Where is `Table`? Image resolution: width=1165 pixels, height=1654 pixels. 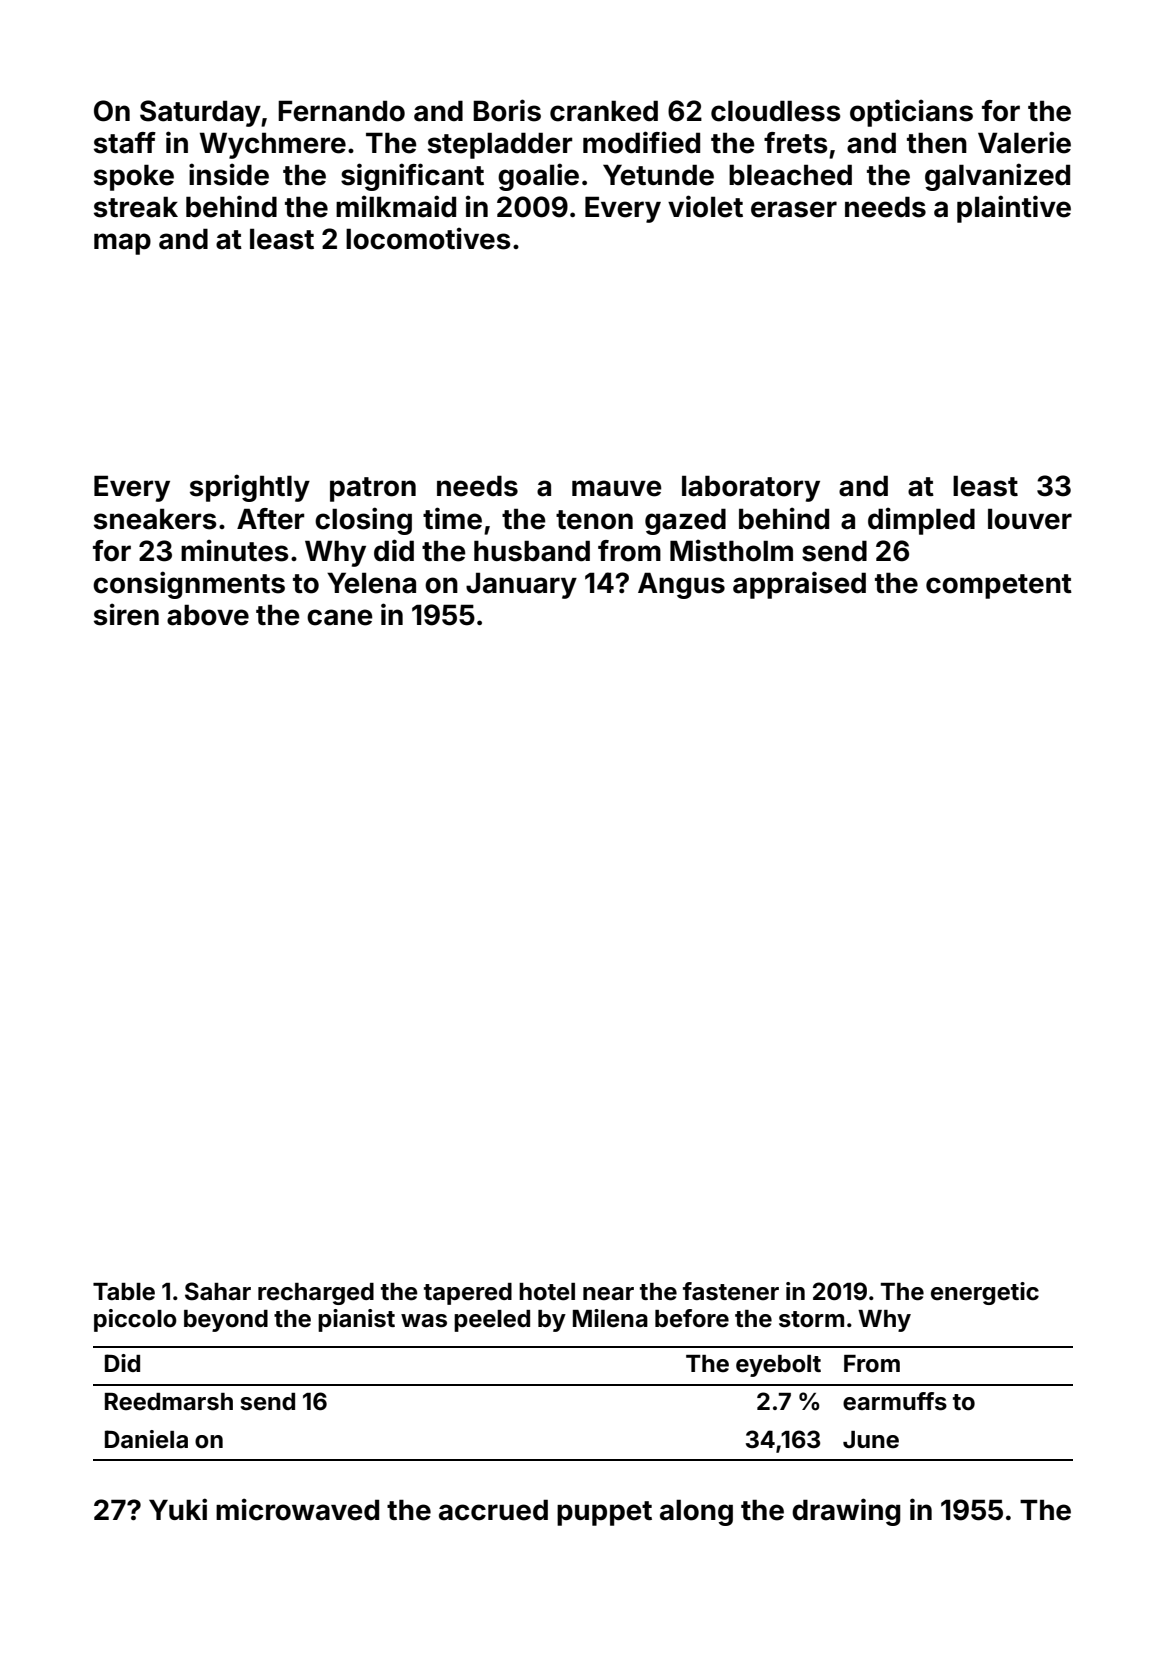 Table is located at coordinates (124, 1292).
